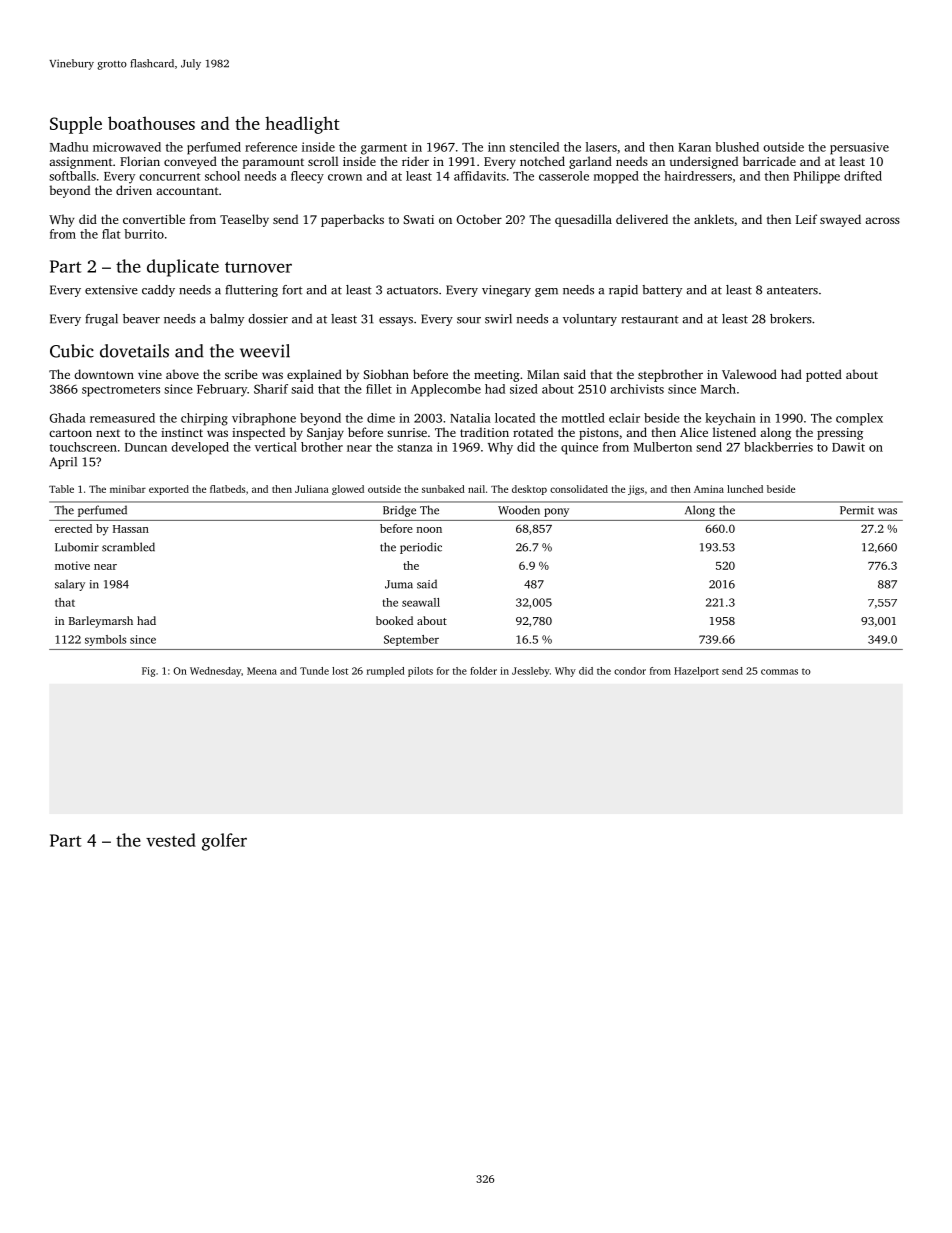 The width and height of the screenshot is (952, 1233). I want to click on Karan, so click(694, 147).
